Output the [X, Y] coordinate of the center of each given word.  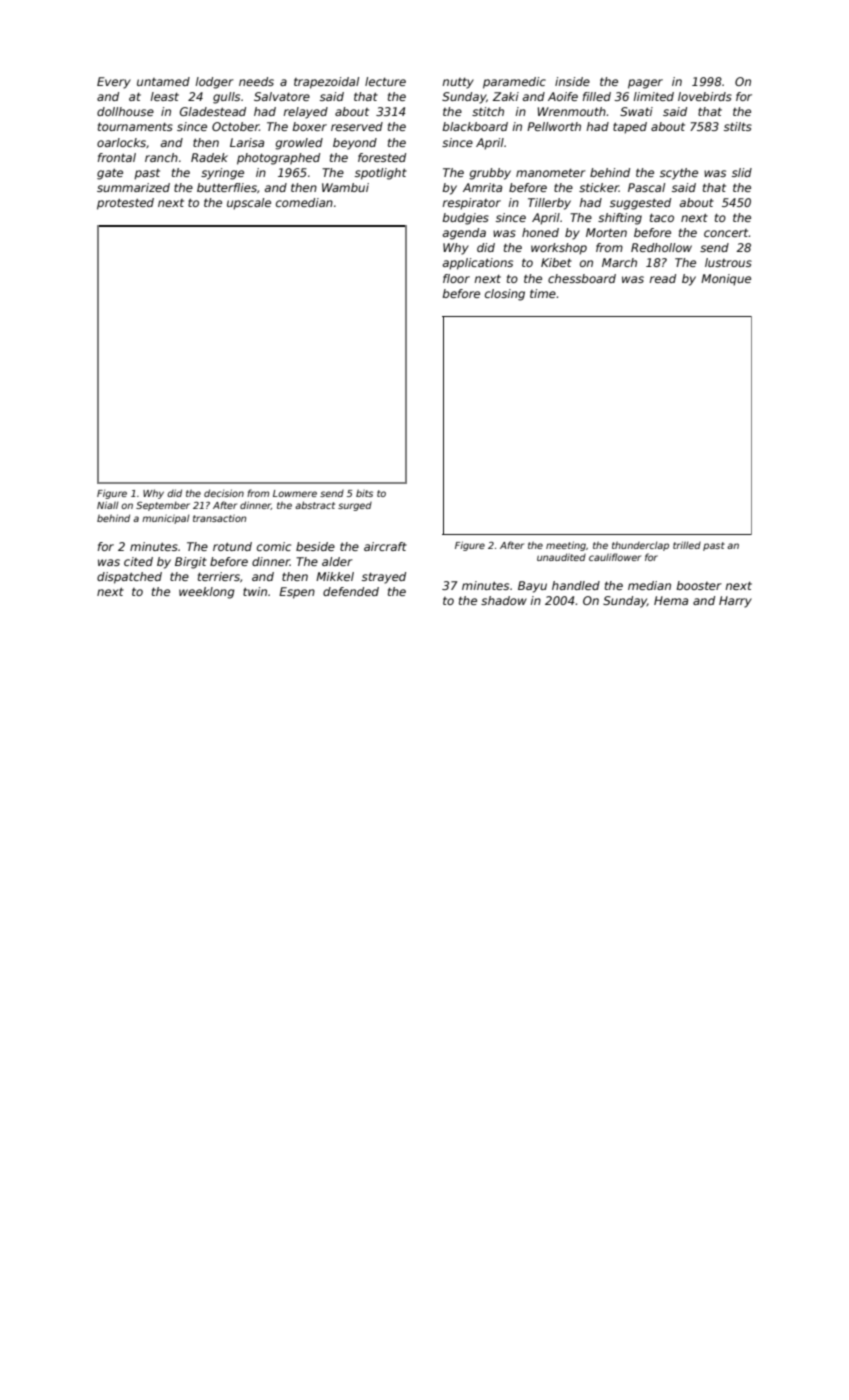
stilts [738, 126]
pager [645, 84]
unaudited [561, 557]
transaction [219, 518]
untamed [163, 81]
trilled [687, 545]
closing [505, 295]
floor [456, 278]
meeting [566, 546]
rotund [232, 546]
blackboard [475, 126]
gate [110, 174]
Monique [726, 280]
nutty [458, 83]
